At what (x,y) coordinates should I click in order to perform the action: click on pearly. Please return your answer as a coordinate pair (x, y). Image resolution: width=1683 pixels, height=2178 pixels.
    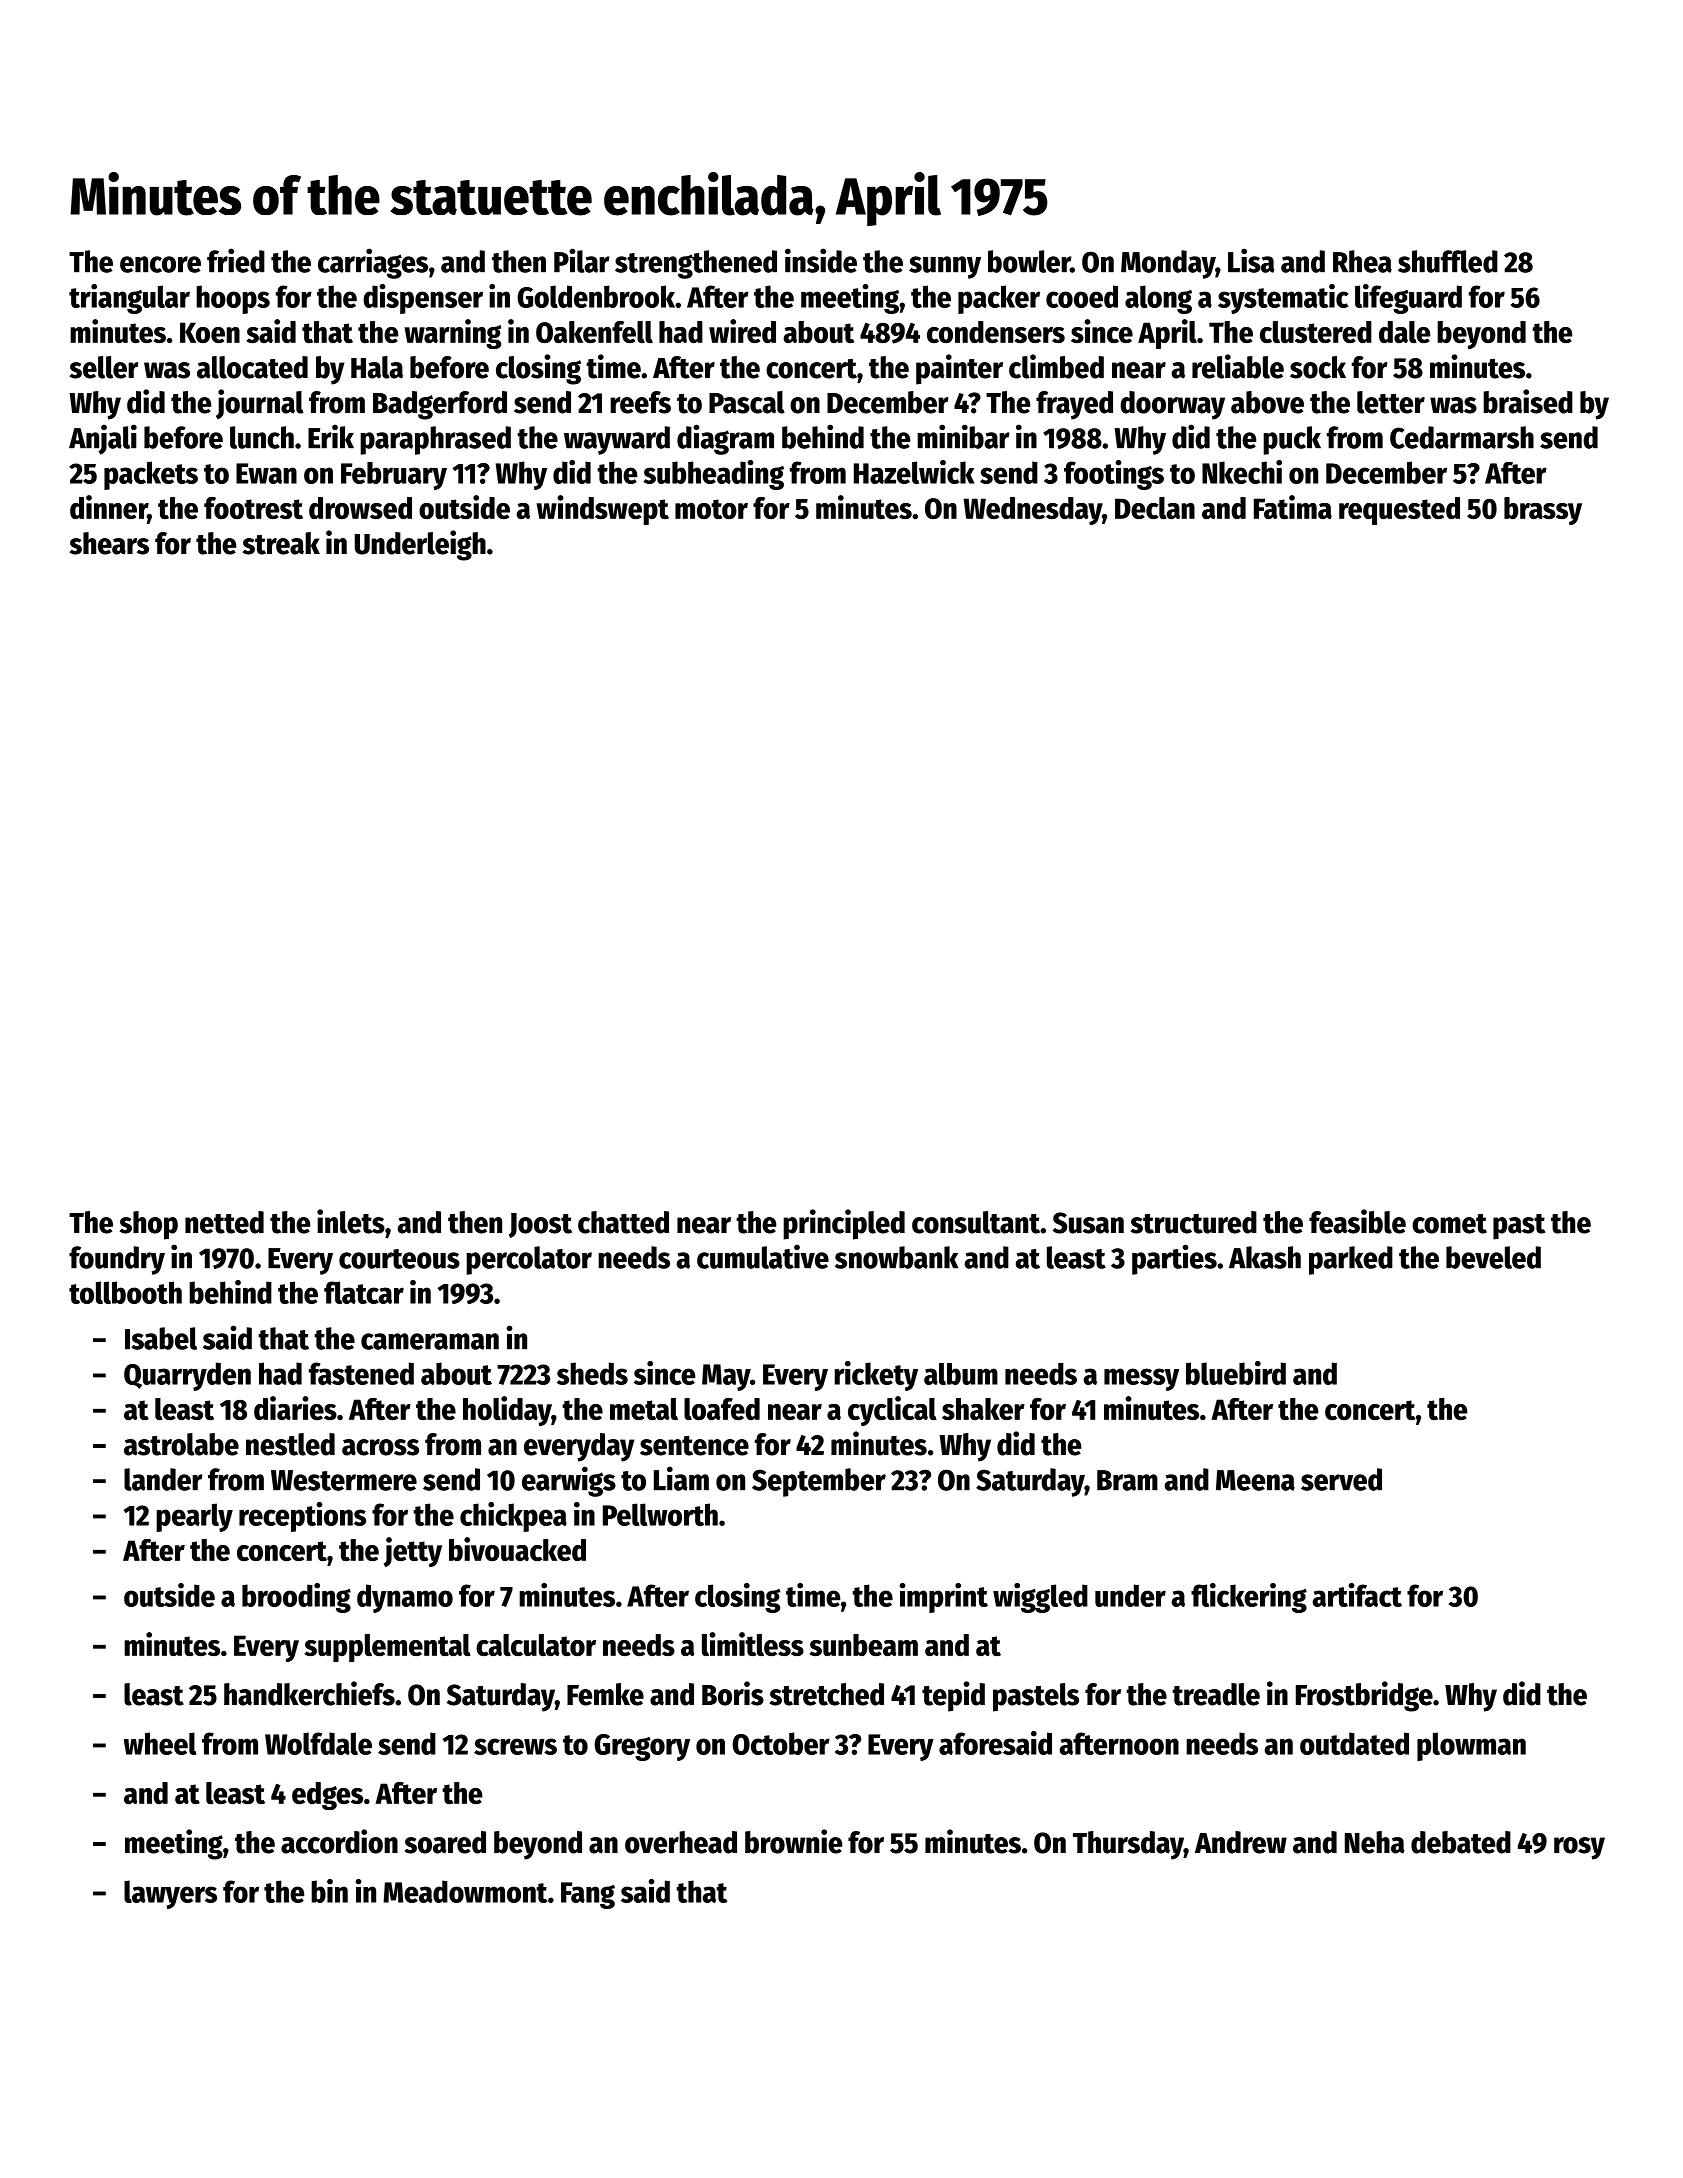
    Looking at the image, I should click on (194, 1517).
